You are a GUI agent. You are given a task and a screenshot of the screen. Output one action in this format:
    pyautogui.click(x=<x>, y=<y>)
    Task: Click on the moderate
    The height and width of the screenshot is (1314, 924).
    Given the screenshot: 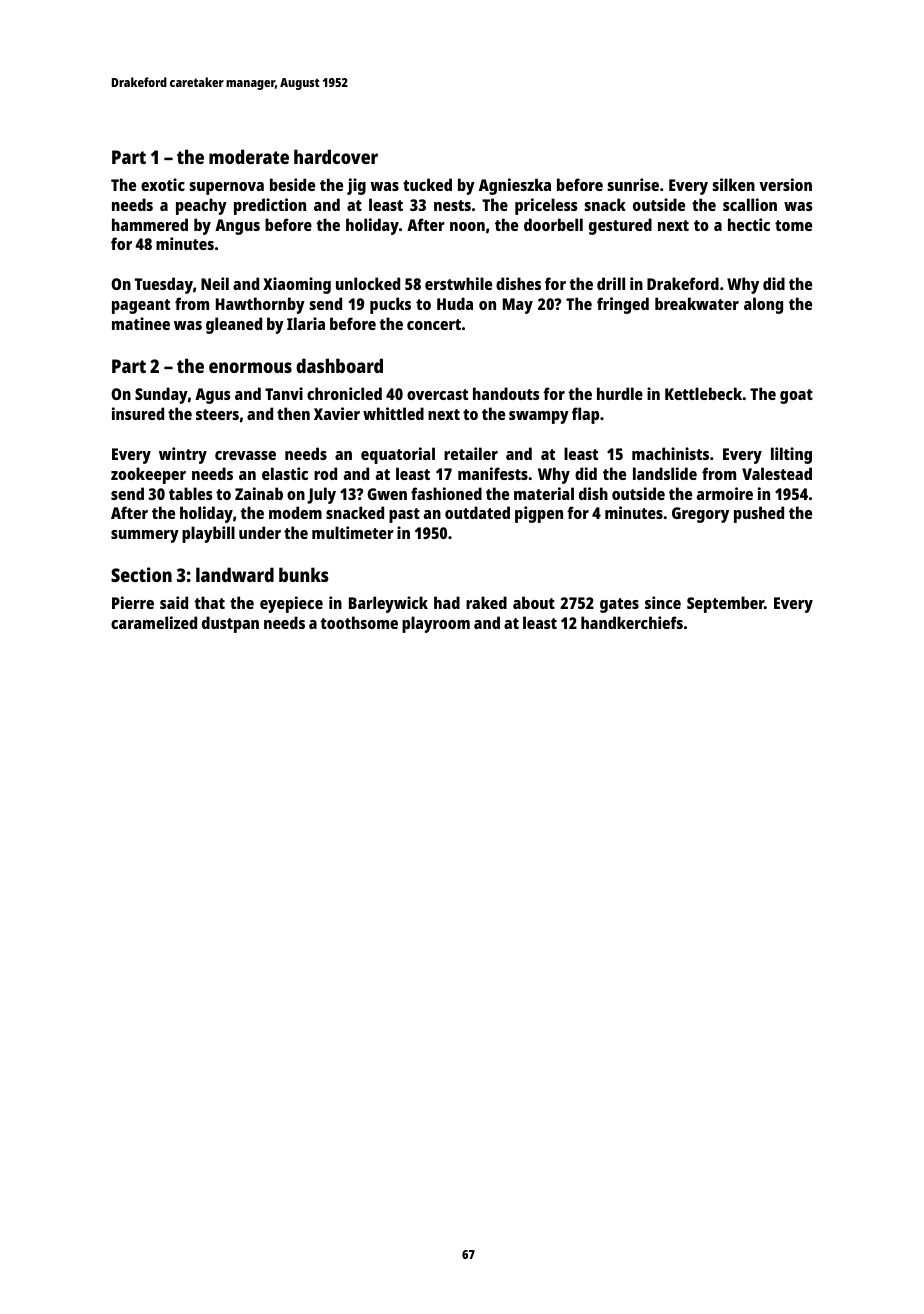 What is the action you would take?
    pyautogui.click(x=249, y=156)
